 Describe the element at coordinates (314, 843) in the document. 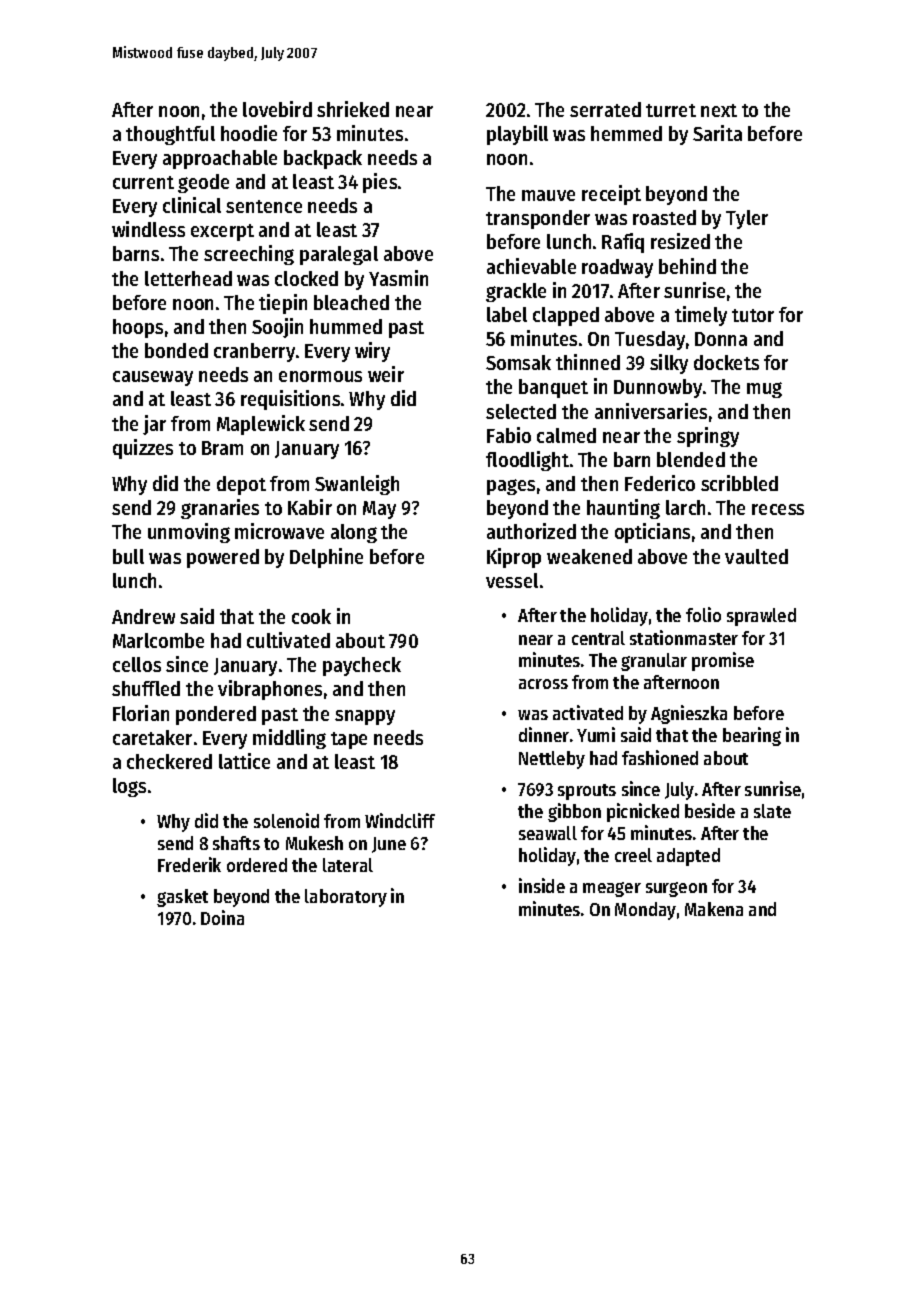

I see `Mukesh` at that location.
